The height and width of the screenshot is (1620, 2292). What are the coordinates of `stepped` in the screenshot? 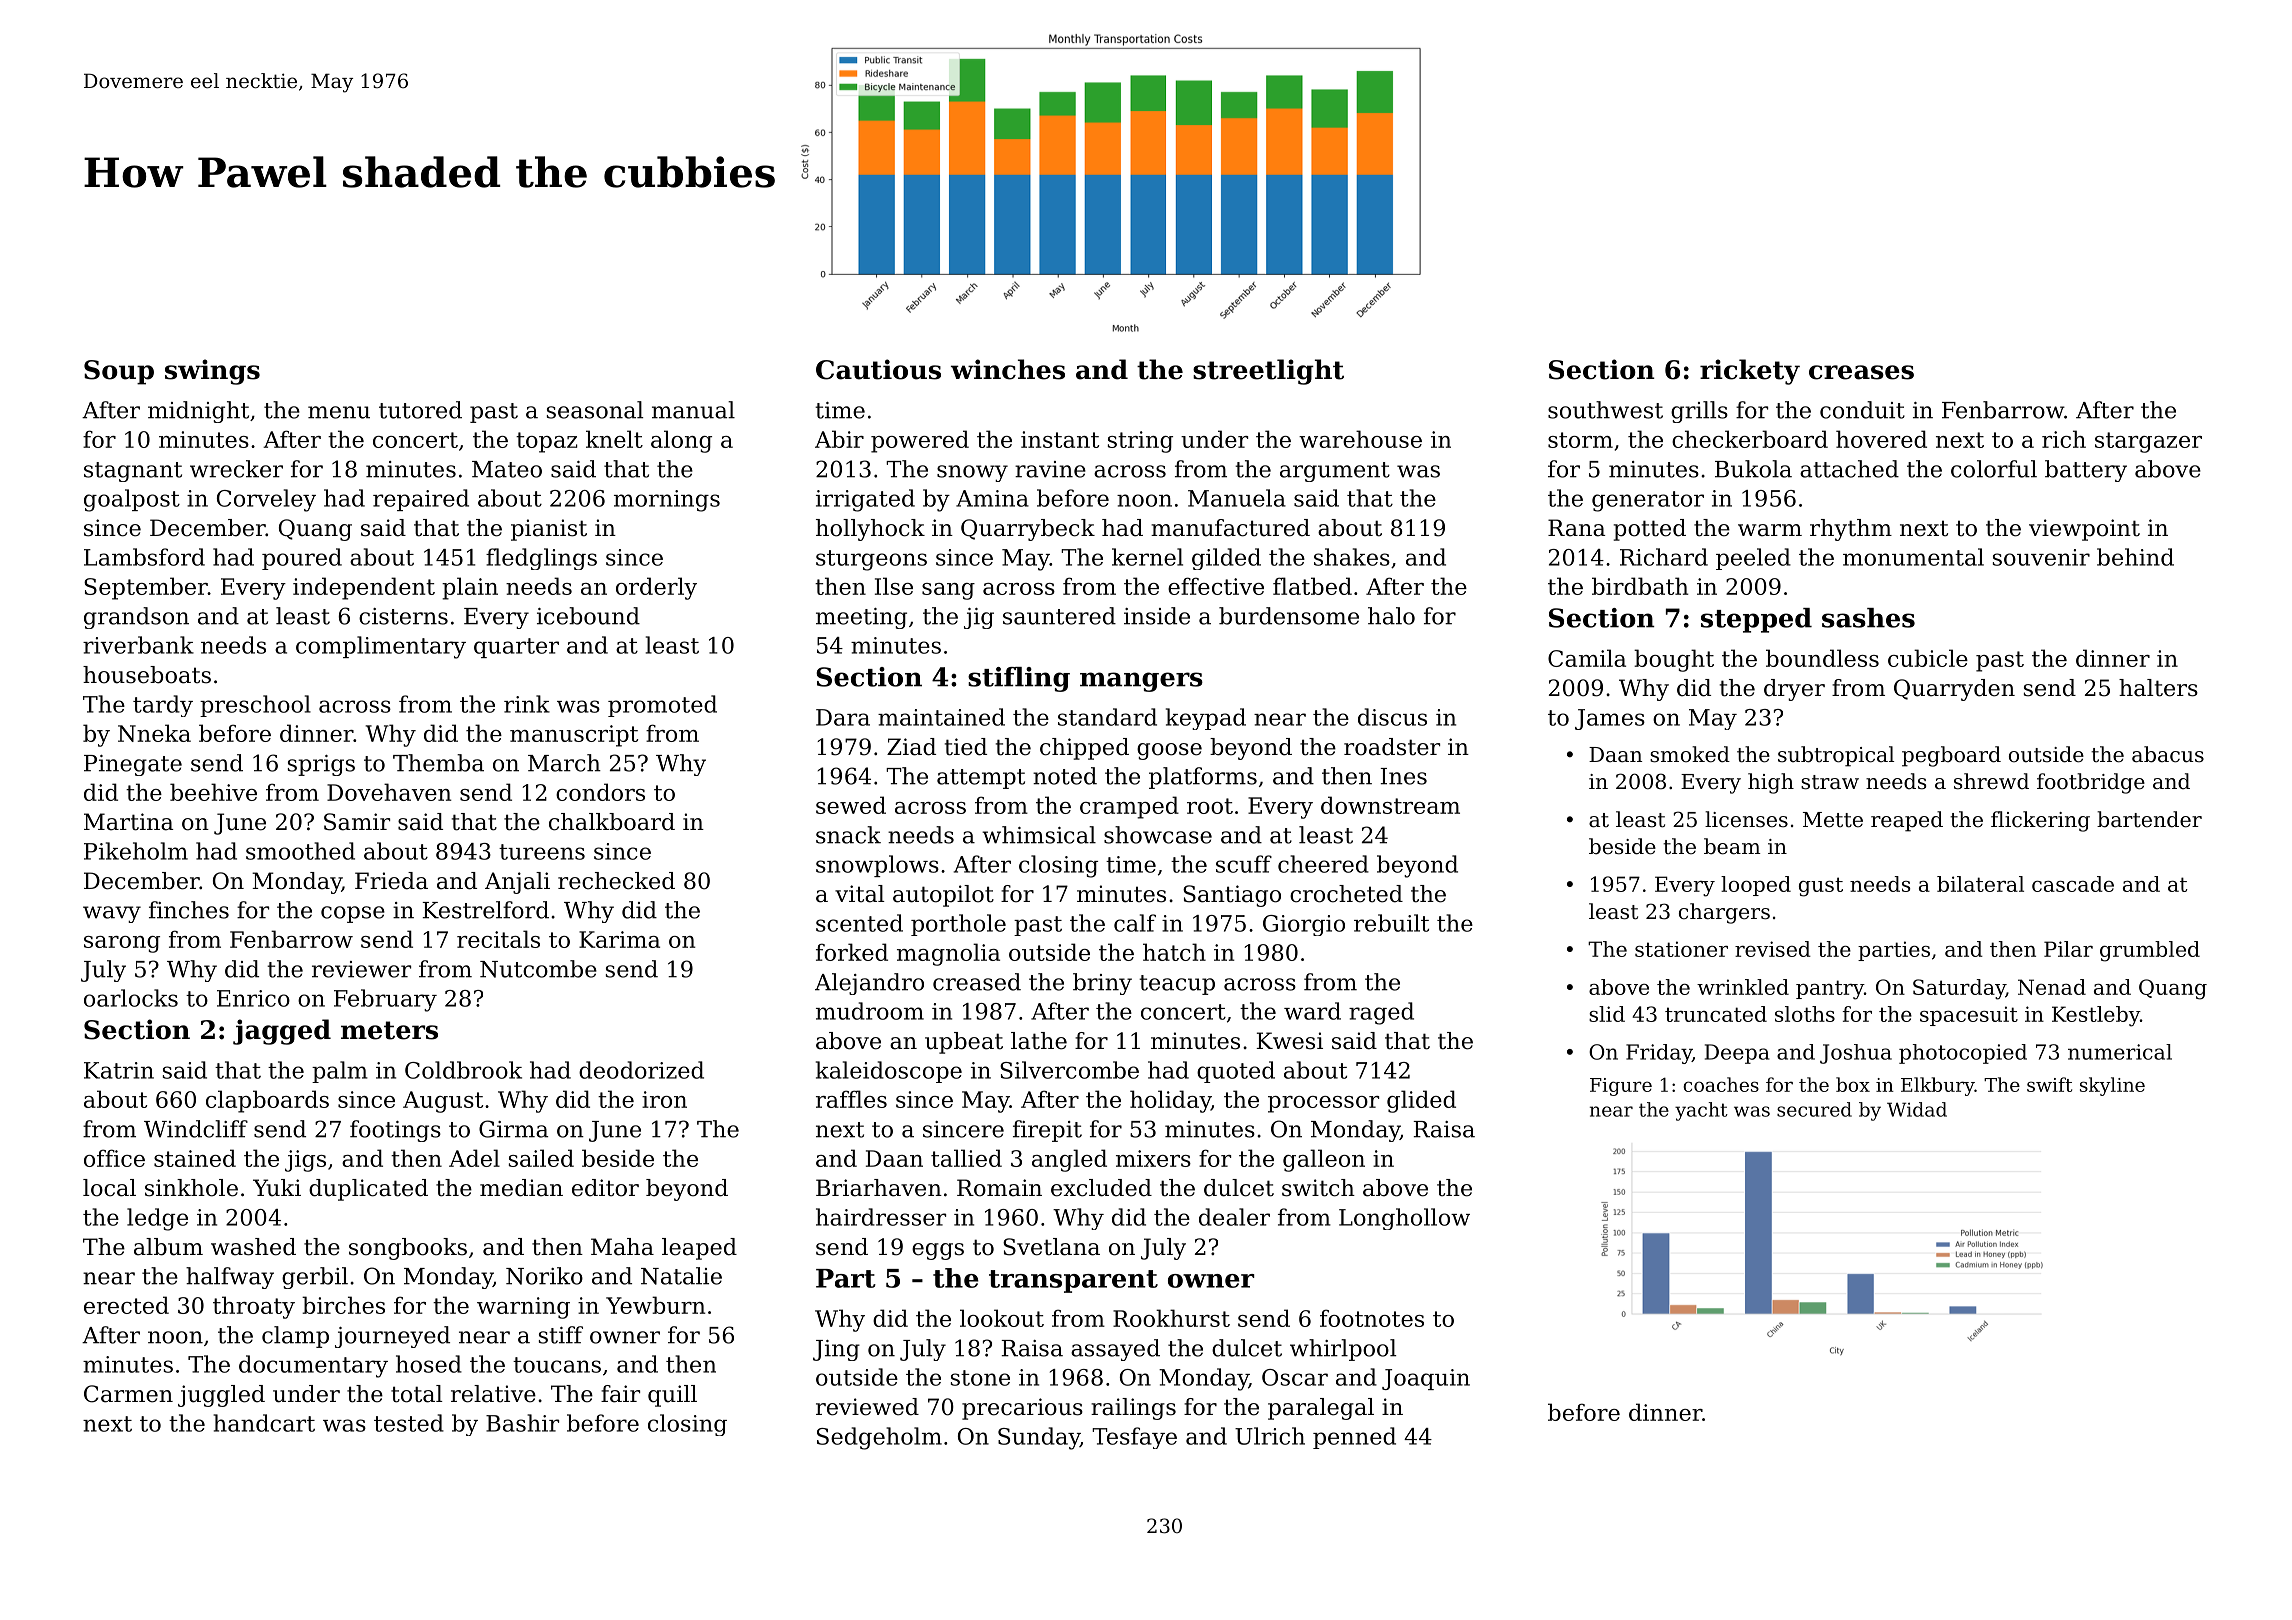 It's located at (1756, 620).
